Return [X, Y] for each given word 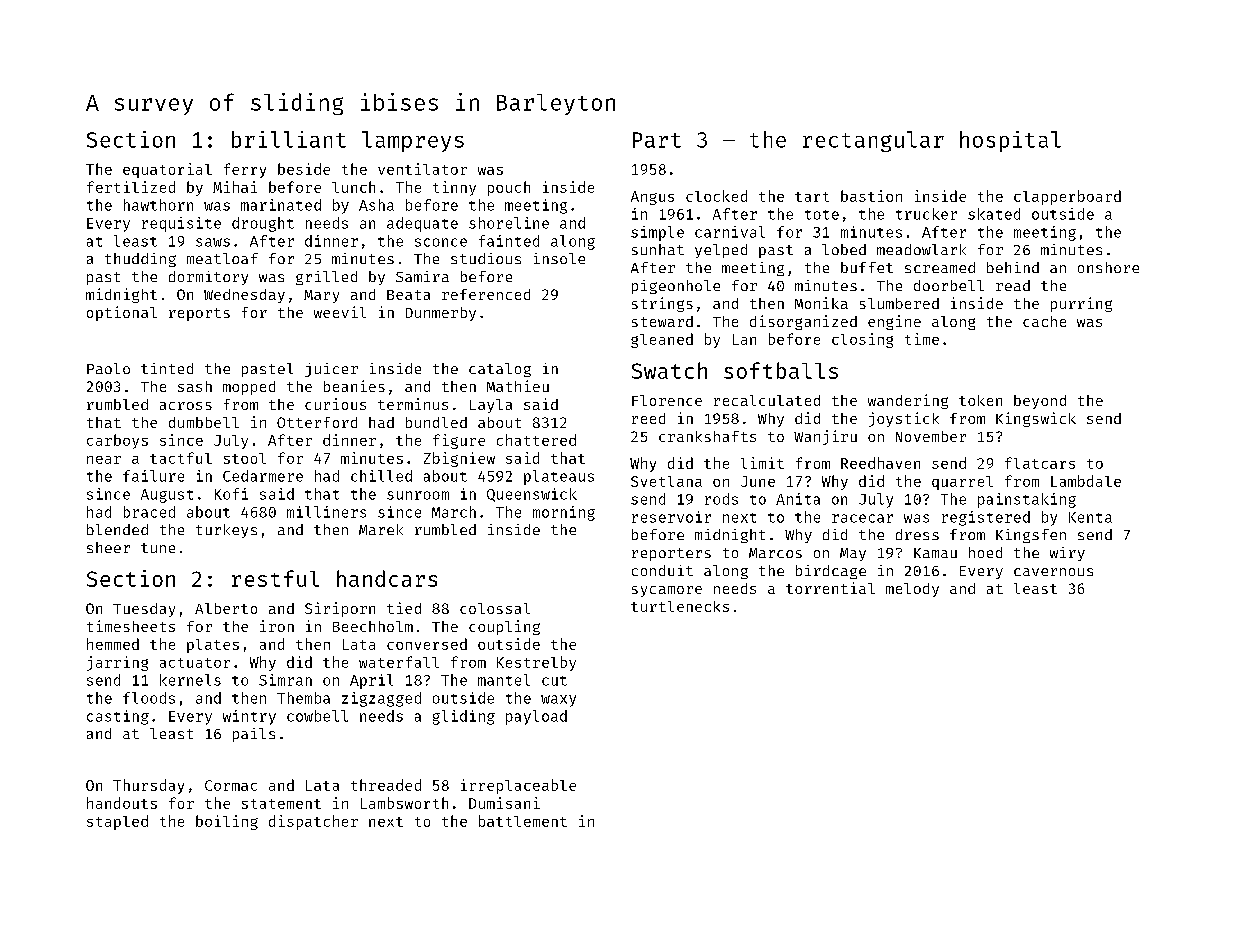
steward [662, 321]
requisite [181, 224]
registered [986, 518]
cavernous [1053, 572]
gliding [464, 717]
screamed [940, 267]
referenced [486, 294]
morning [564, 513]
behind [1013, 267]
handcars [387, 578]
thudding [140, 260]
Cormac [231, 785]
